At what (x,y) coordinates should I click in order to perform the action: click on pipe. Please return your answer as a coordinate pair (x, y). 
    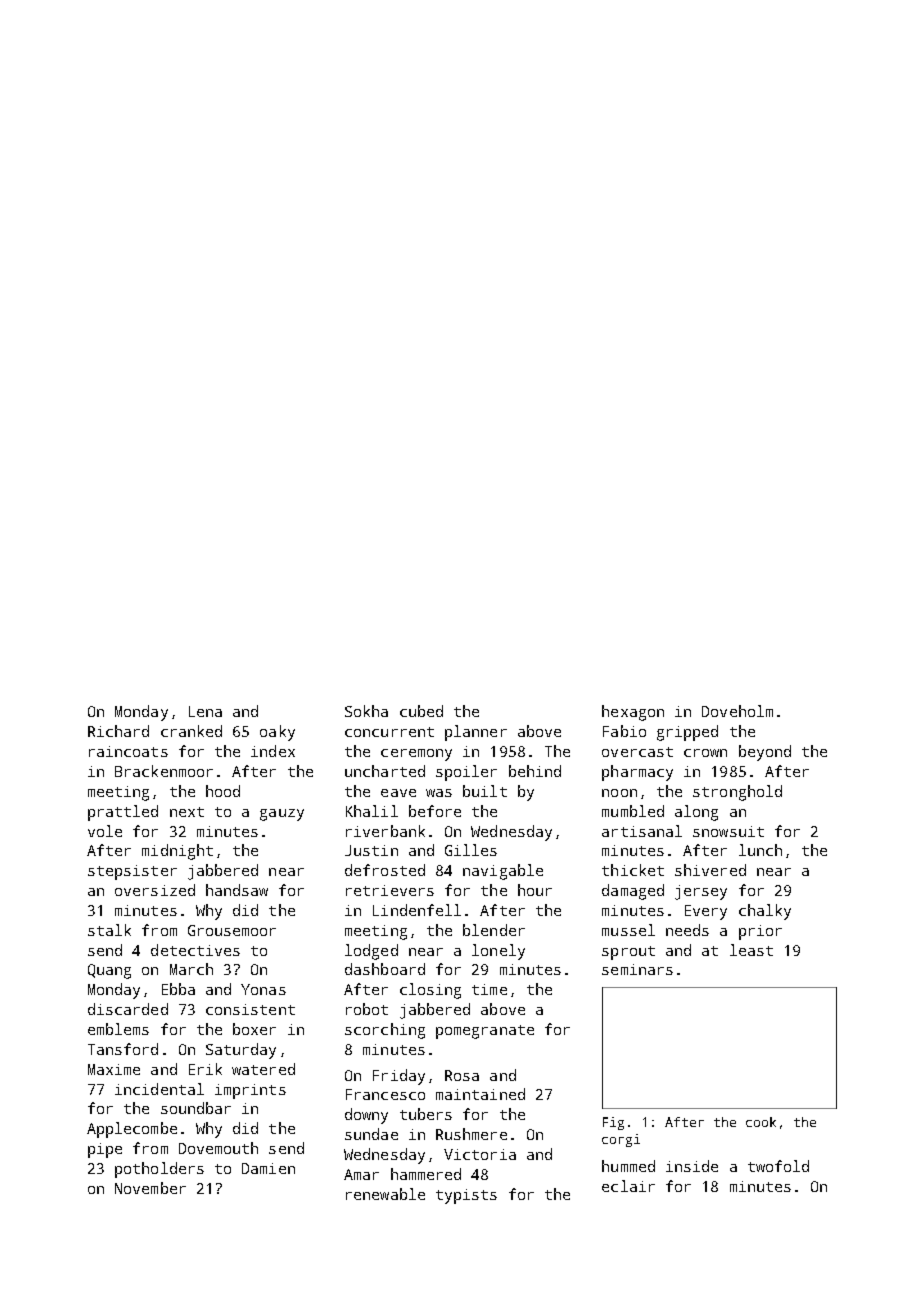
    Looking at the image, I should click on (105, 1150).
